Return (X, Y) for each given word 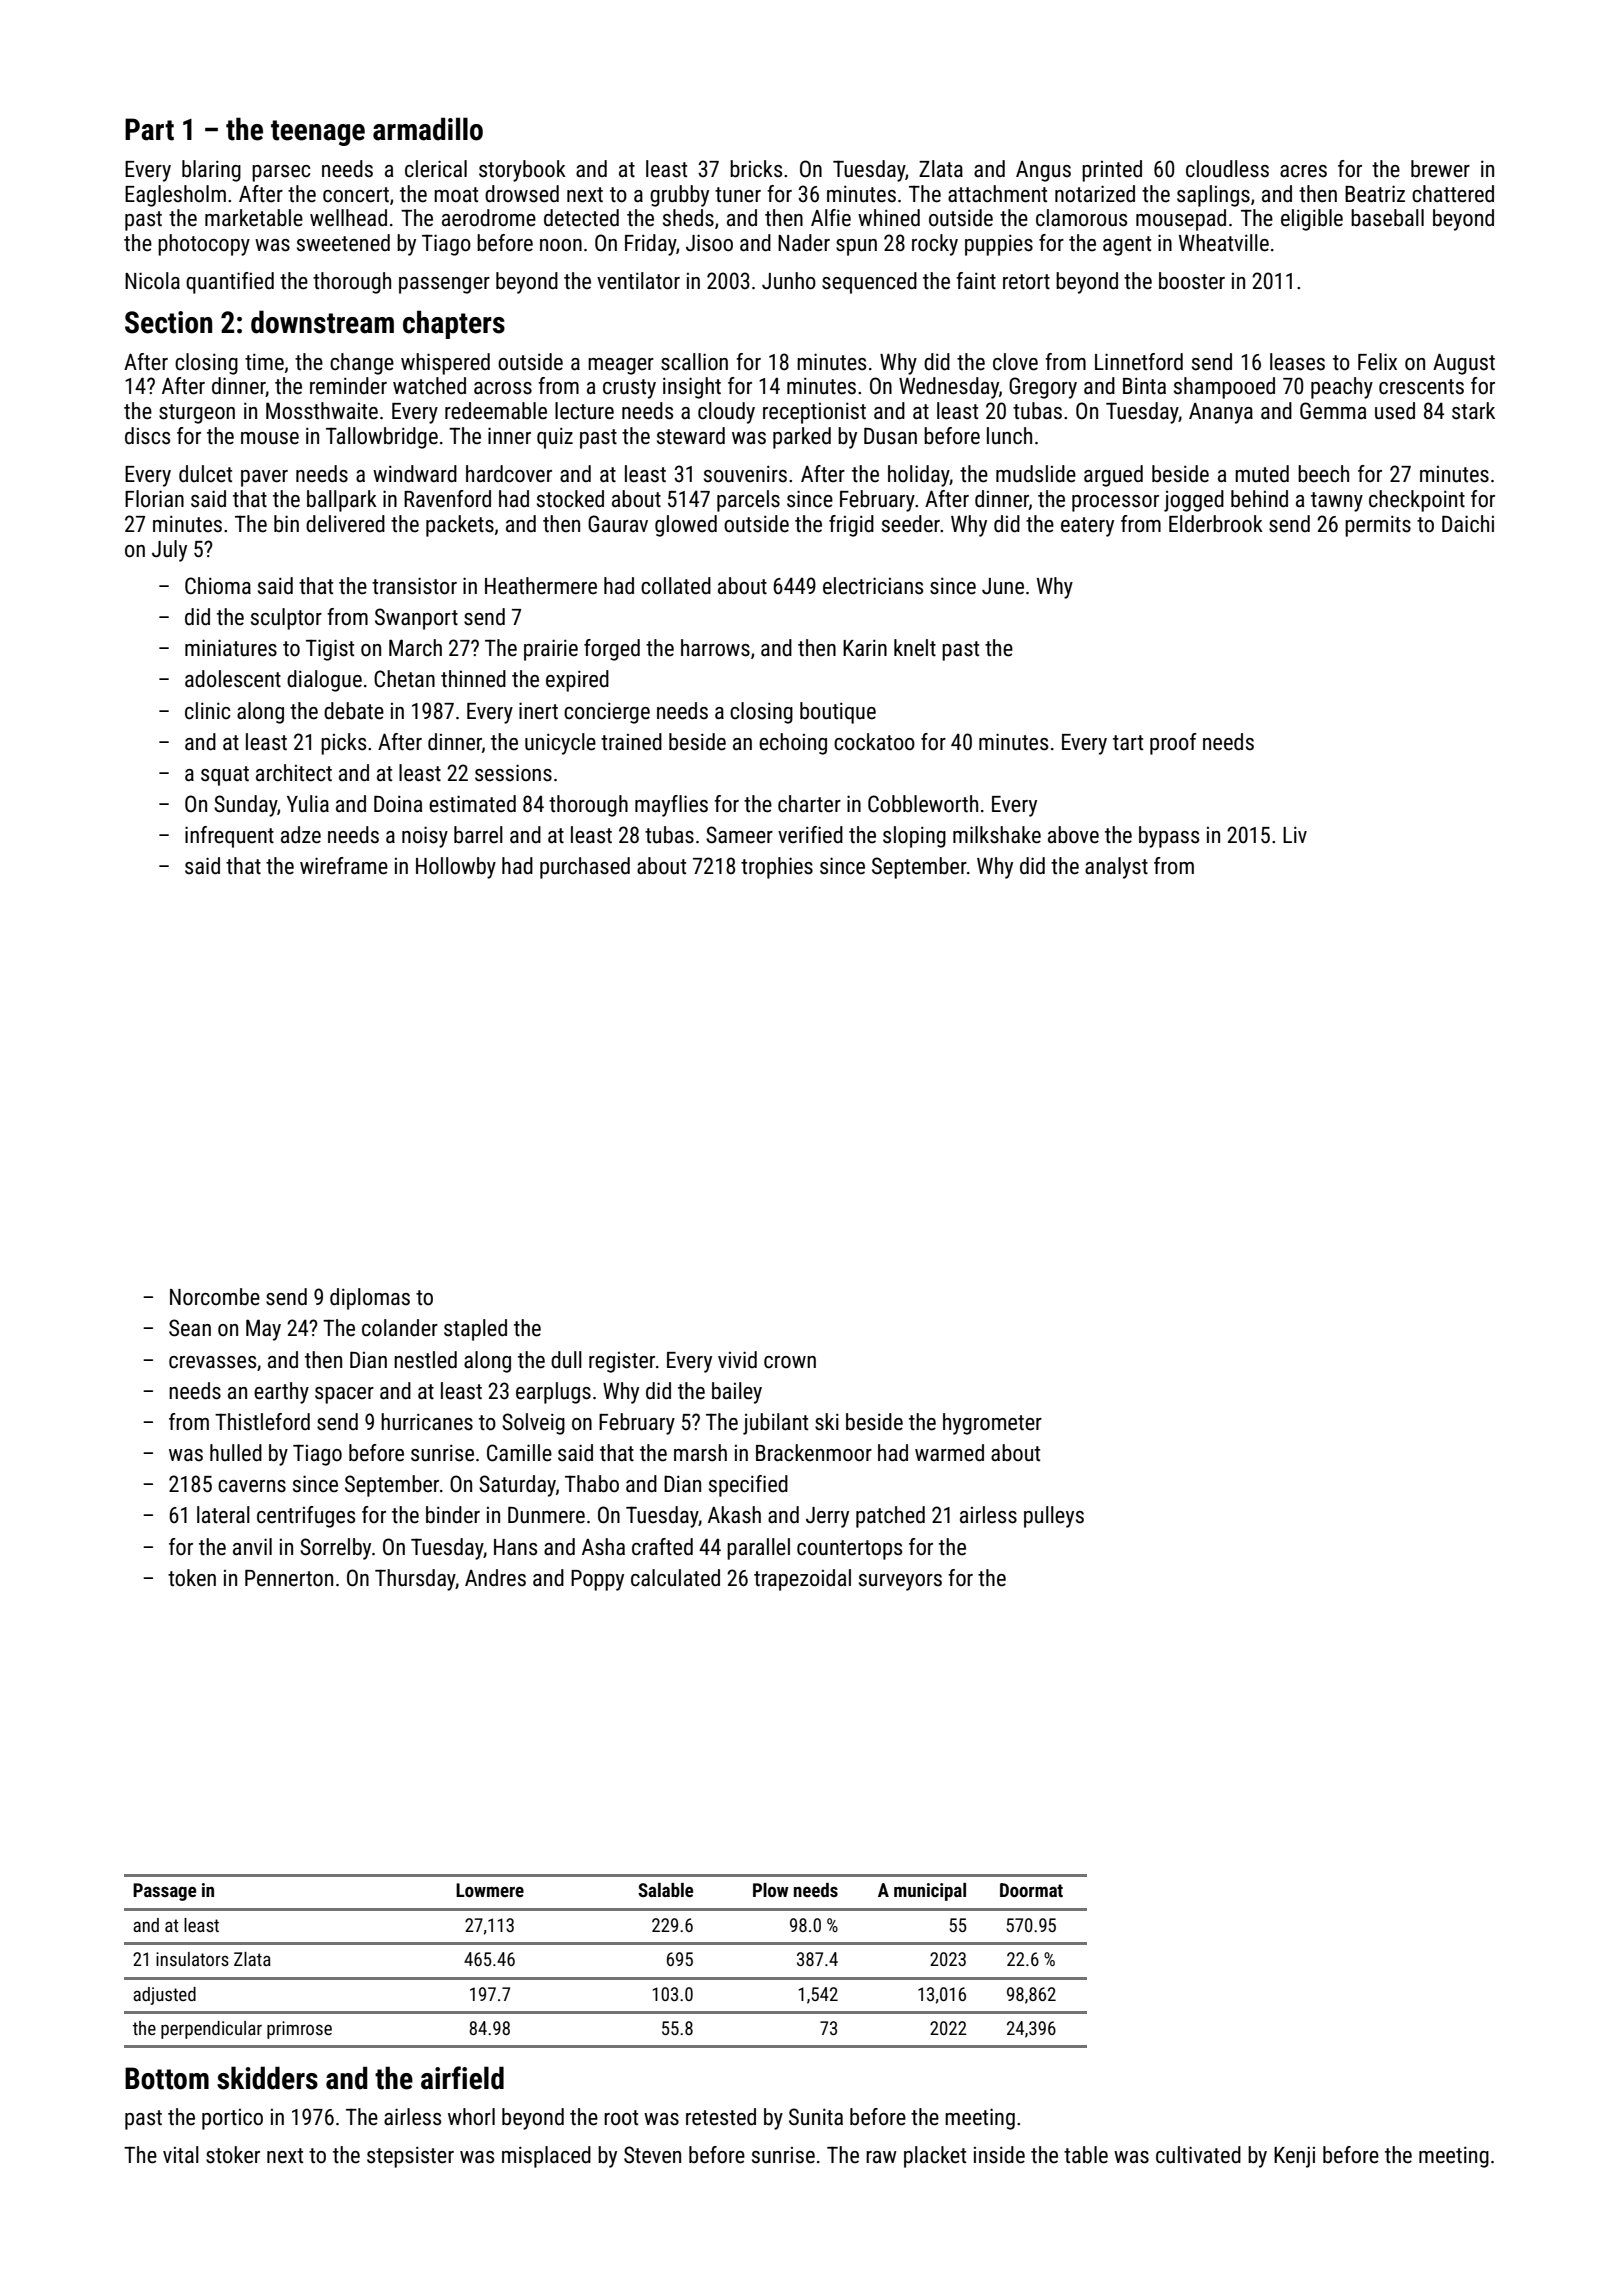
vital (181, 2155)
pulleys (1054, 1517)
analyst (1116, 868)
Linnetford (1139, 362)
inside (999, 2155)
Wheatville (1224, 243)
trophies (777, 868)
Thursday (415, 1580)
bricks (756, 169)
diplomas (370, 1299)
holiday (919, 476)
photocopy (204, 245)
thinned (473, 679)
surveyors (900, 1582)
